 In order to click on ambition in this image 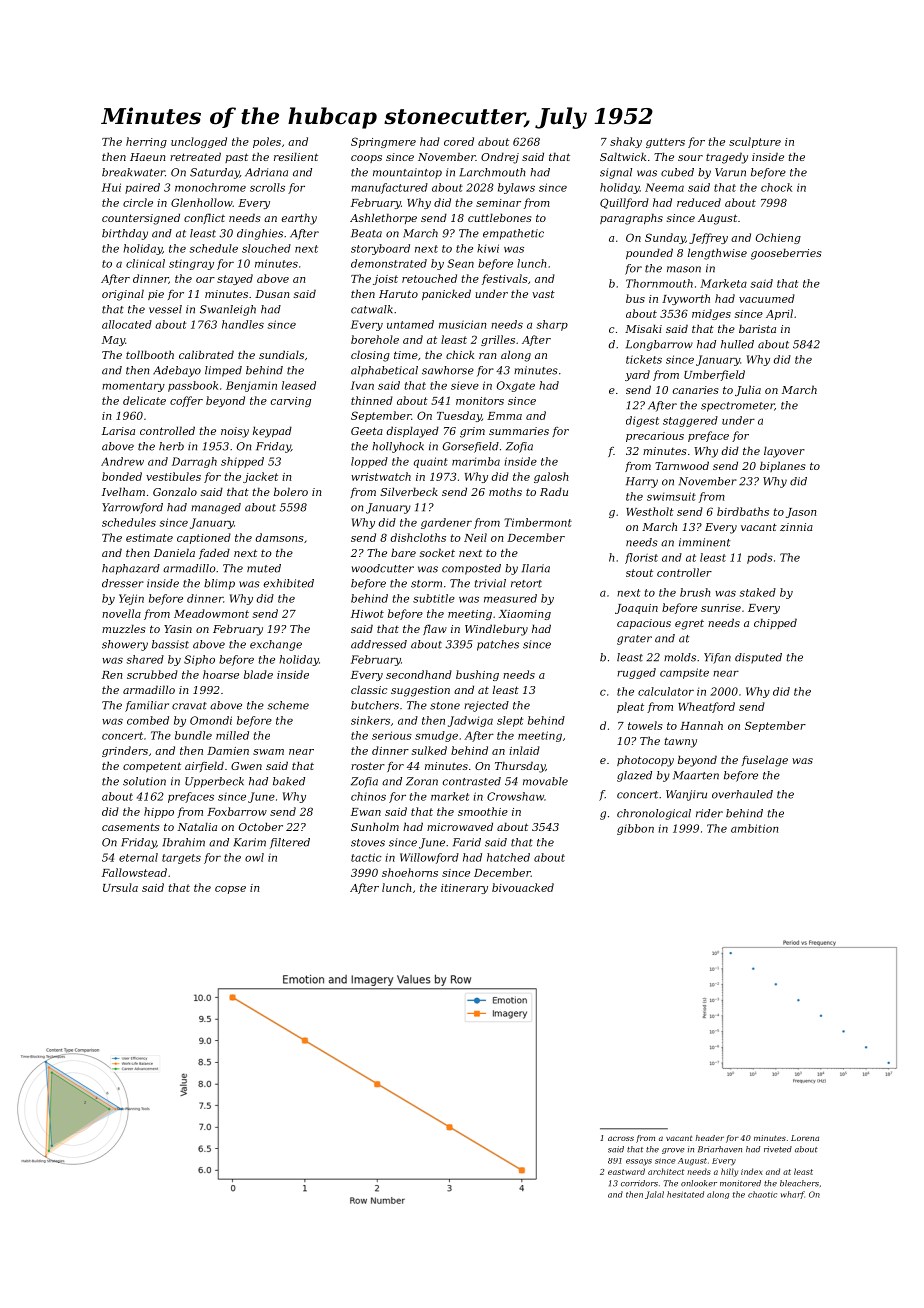, I will do `click(754, 828)`.
